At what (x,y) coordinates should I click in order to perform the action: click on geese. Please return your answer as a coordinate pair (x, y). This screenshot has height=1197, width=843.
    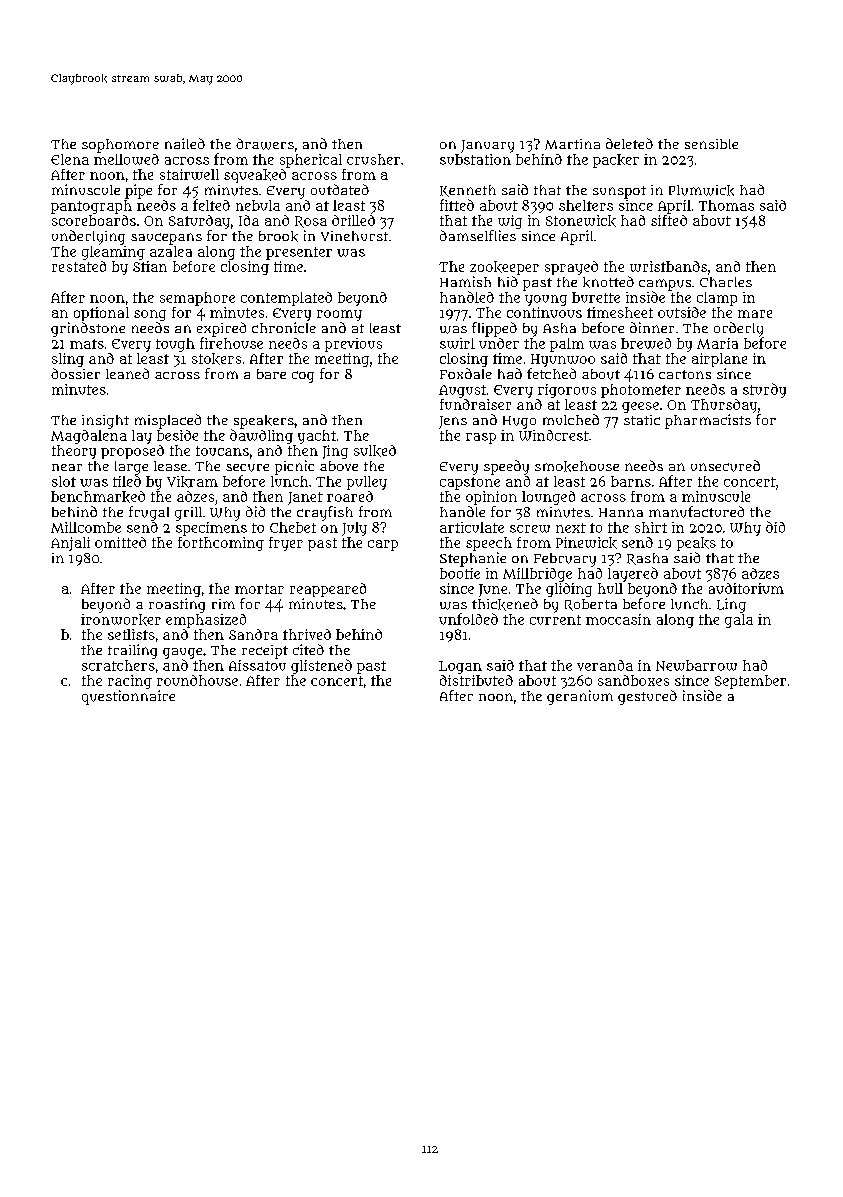
    Looking at the image, I should click on (640, 407).
